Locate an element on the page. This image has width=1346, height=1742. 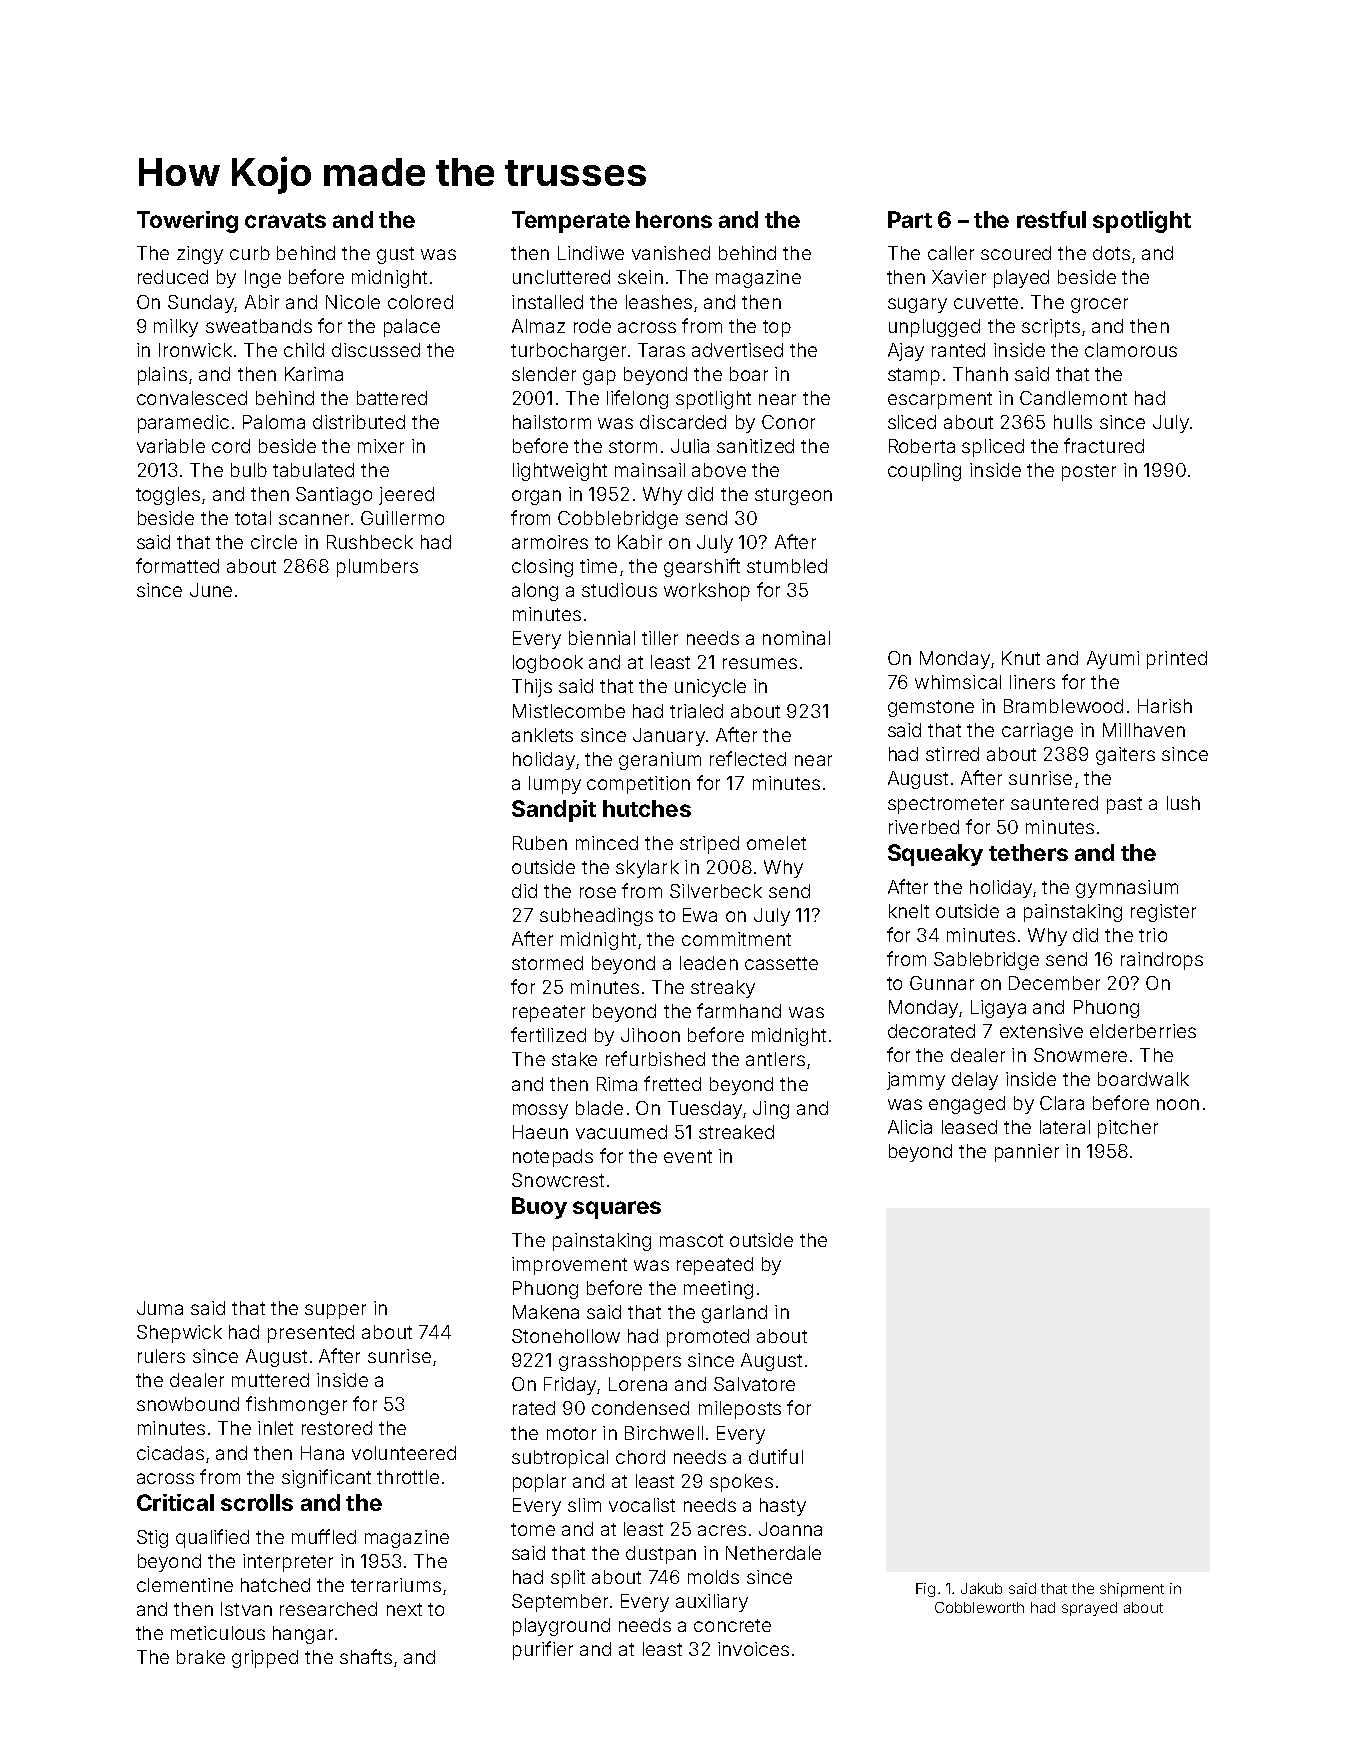
cravats is located at coordinates (285, 220).
